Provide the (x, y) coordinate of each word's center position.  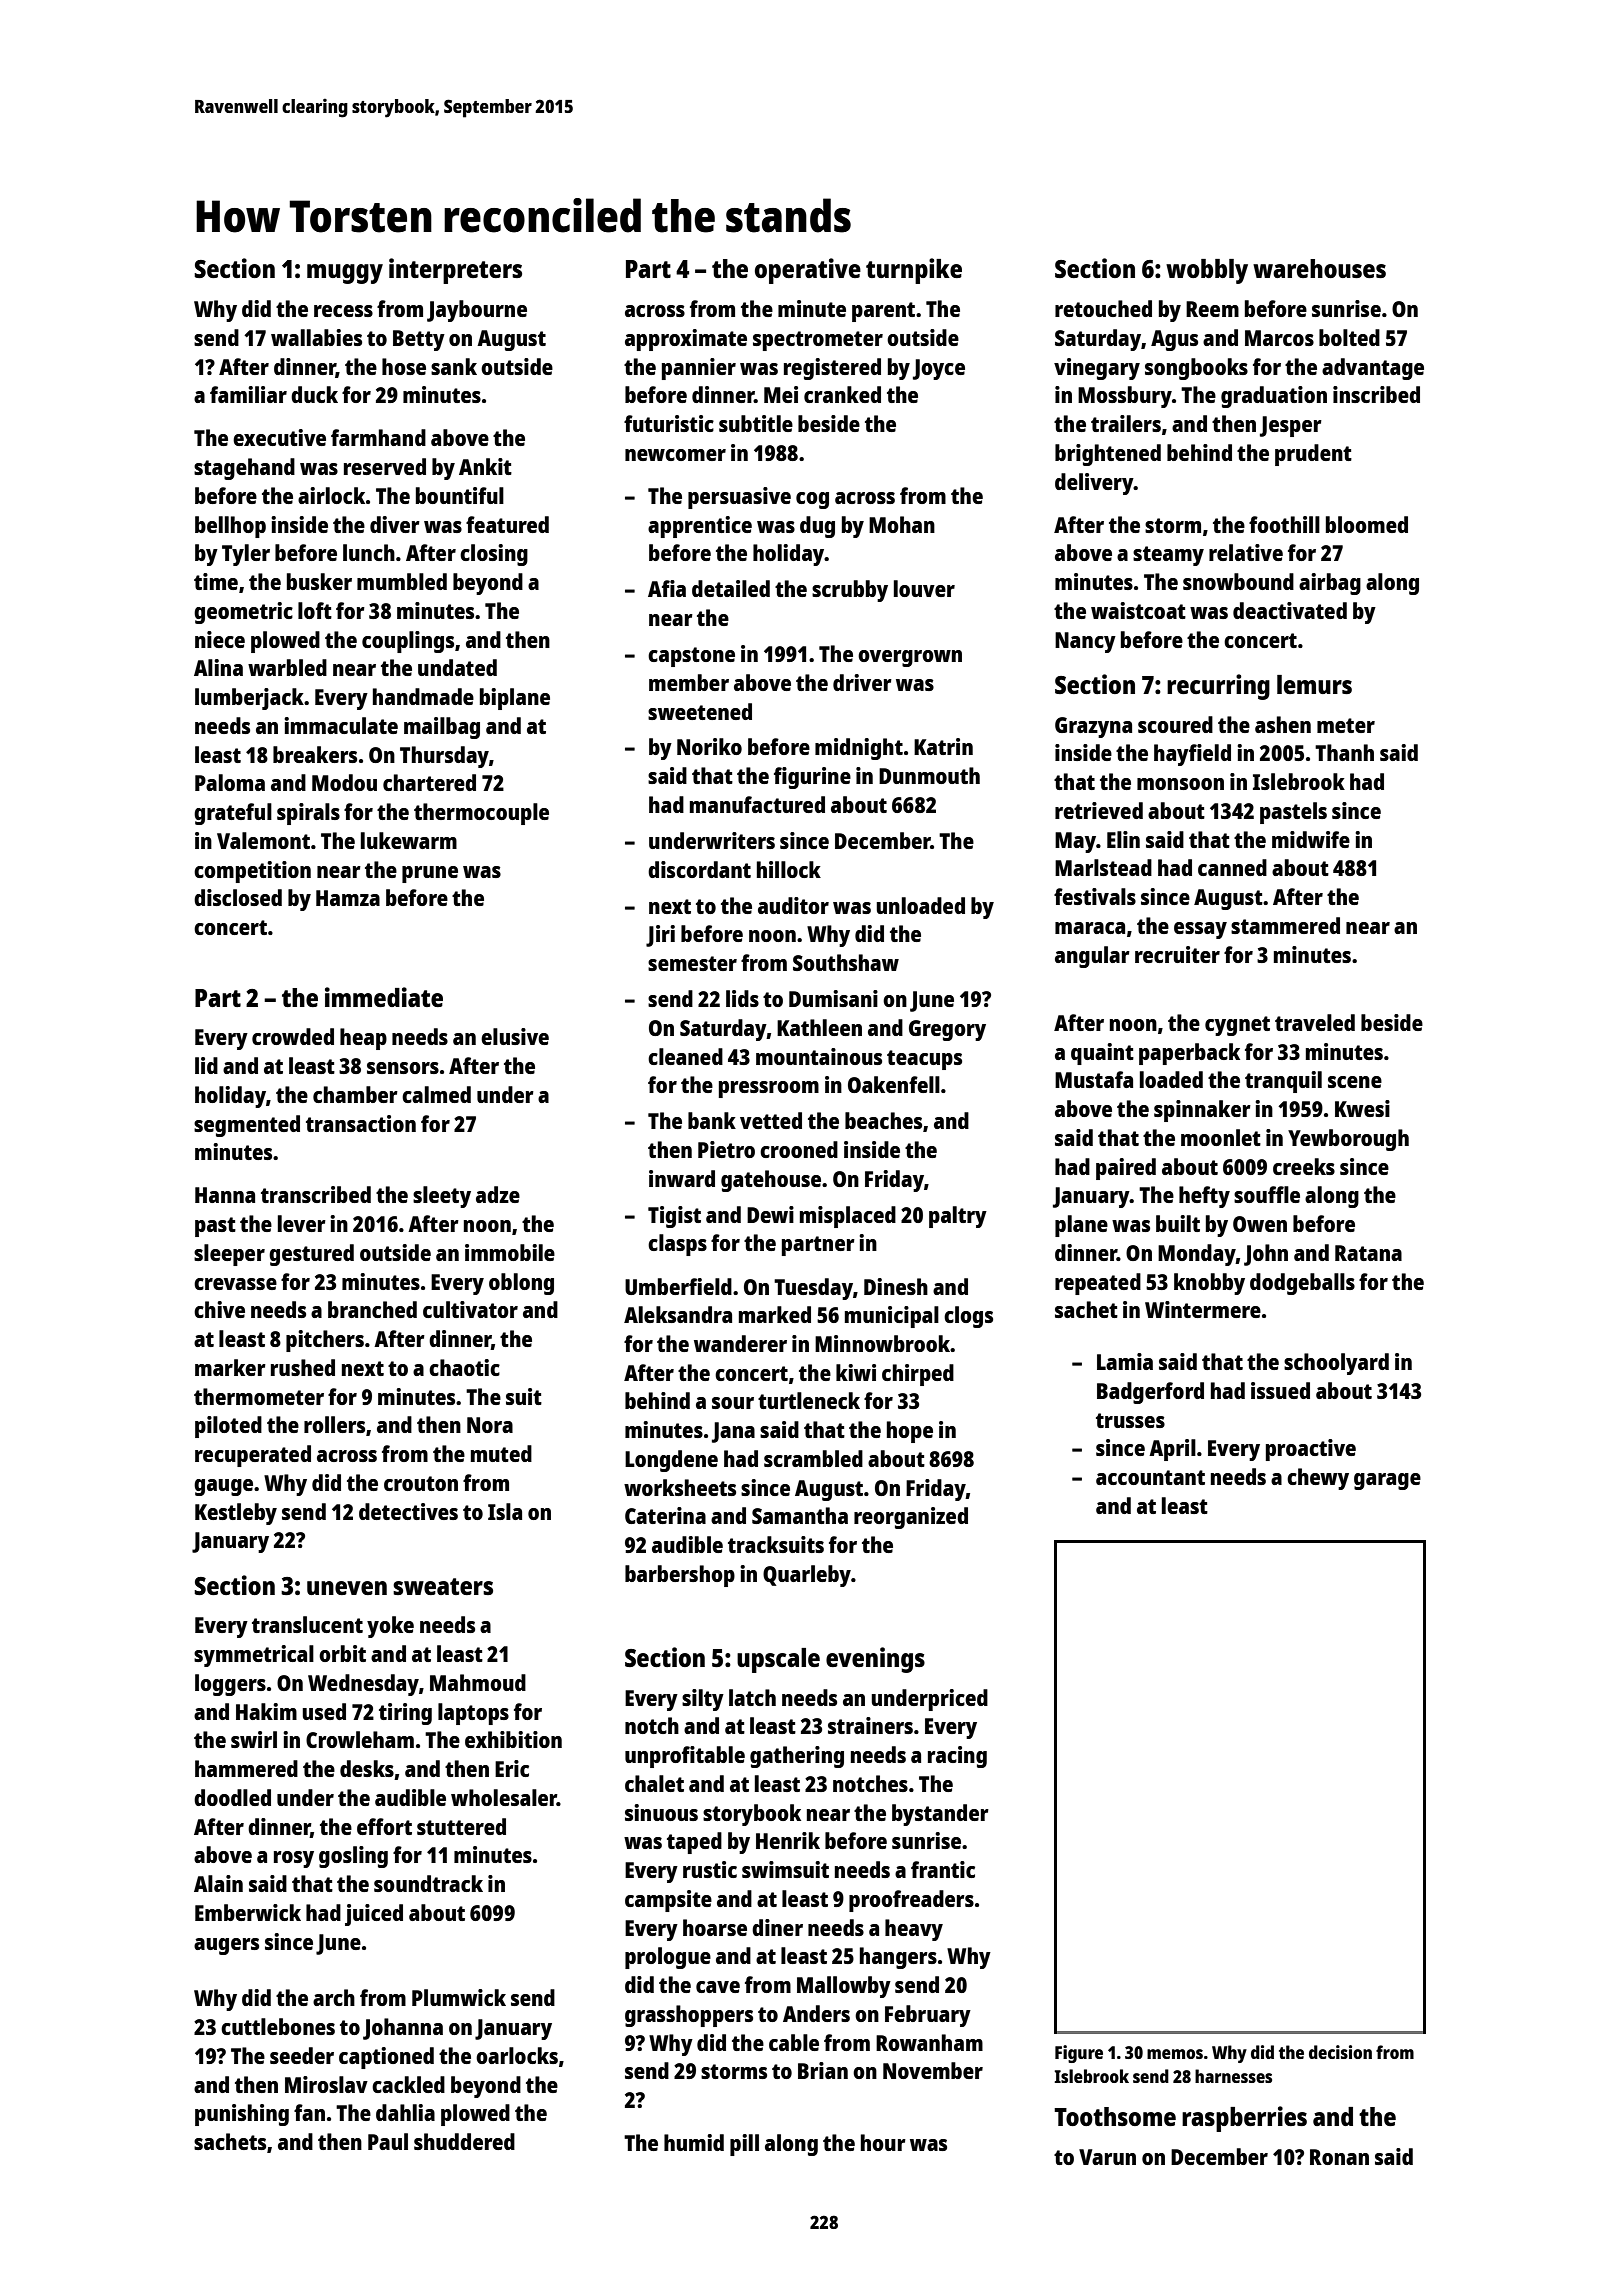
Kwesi (1362, 1108)
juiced (374, 1915)
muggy (345, 274)
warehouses (1319, 268)
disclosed (238, 897)
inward (682, 1178)
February (928, 2016)
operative (808, 271)
